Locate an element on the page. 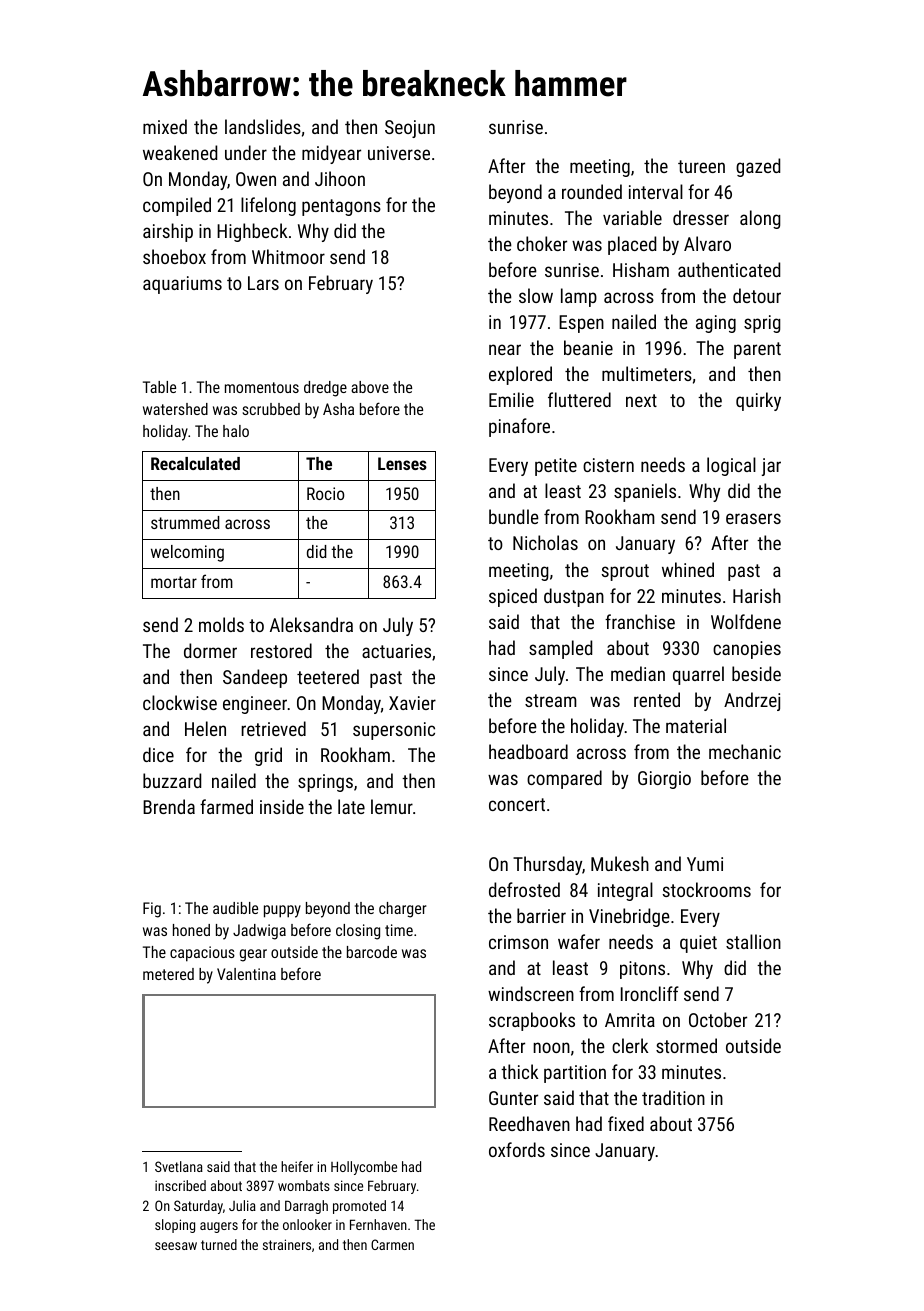 Image resolution: width=924 pixels, height=1311 pixels. audible is located at coordinates (235, 908).
